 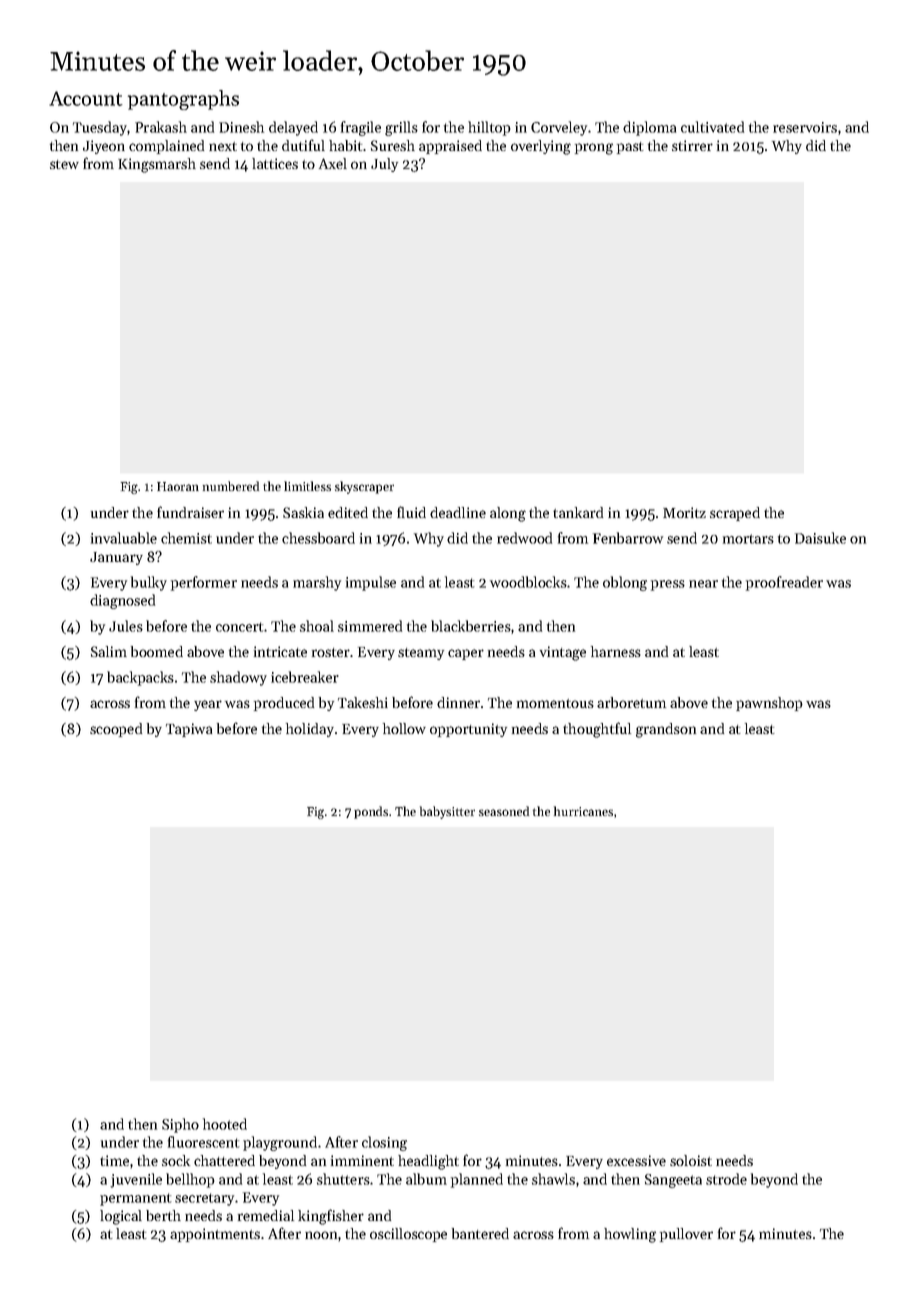 I want to click on grandson, so click(x=666, y=730).
